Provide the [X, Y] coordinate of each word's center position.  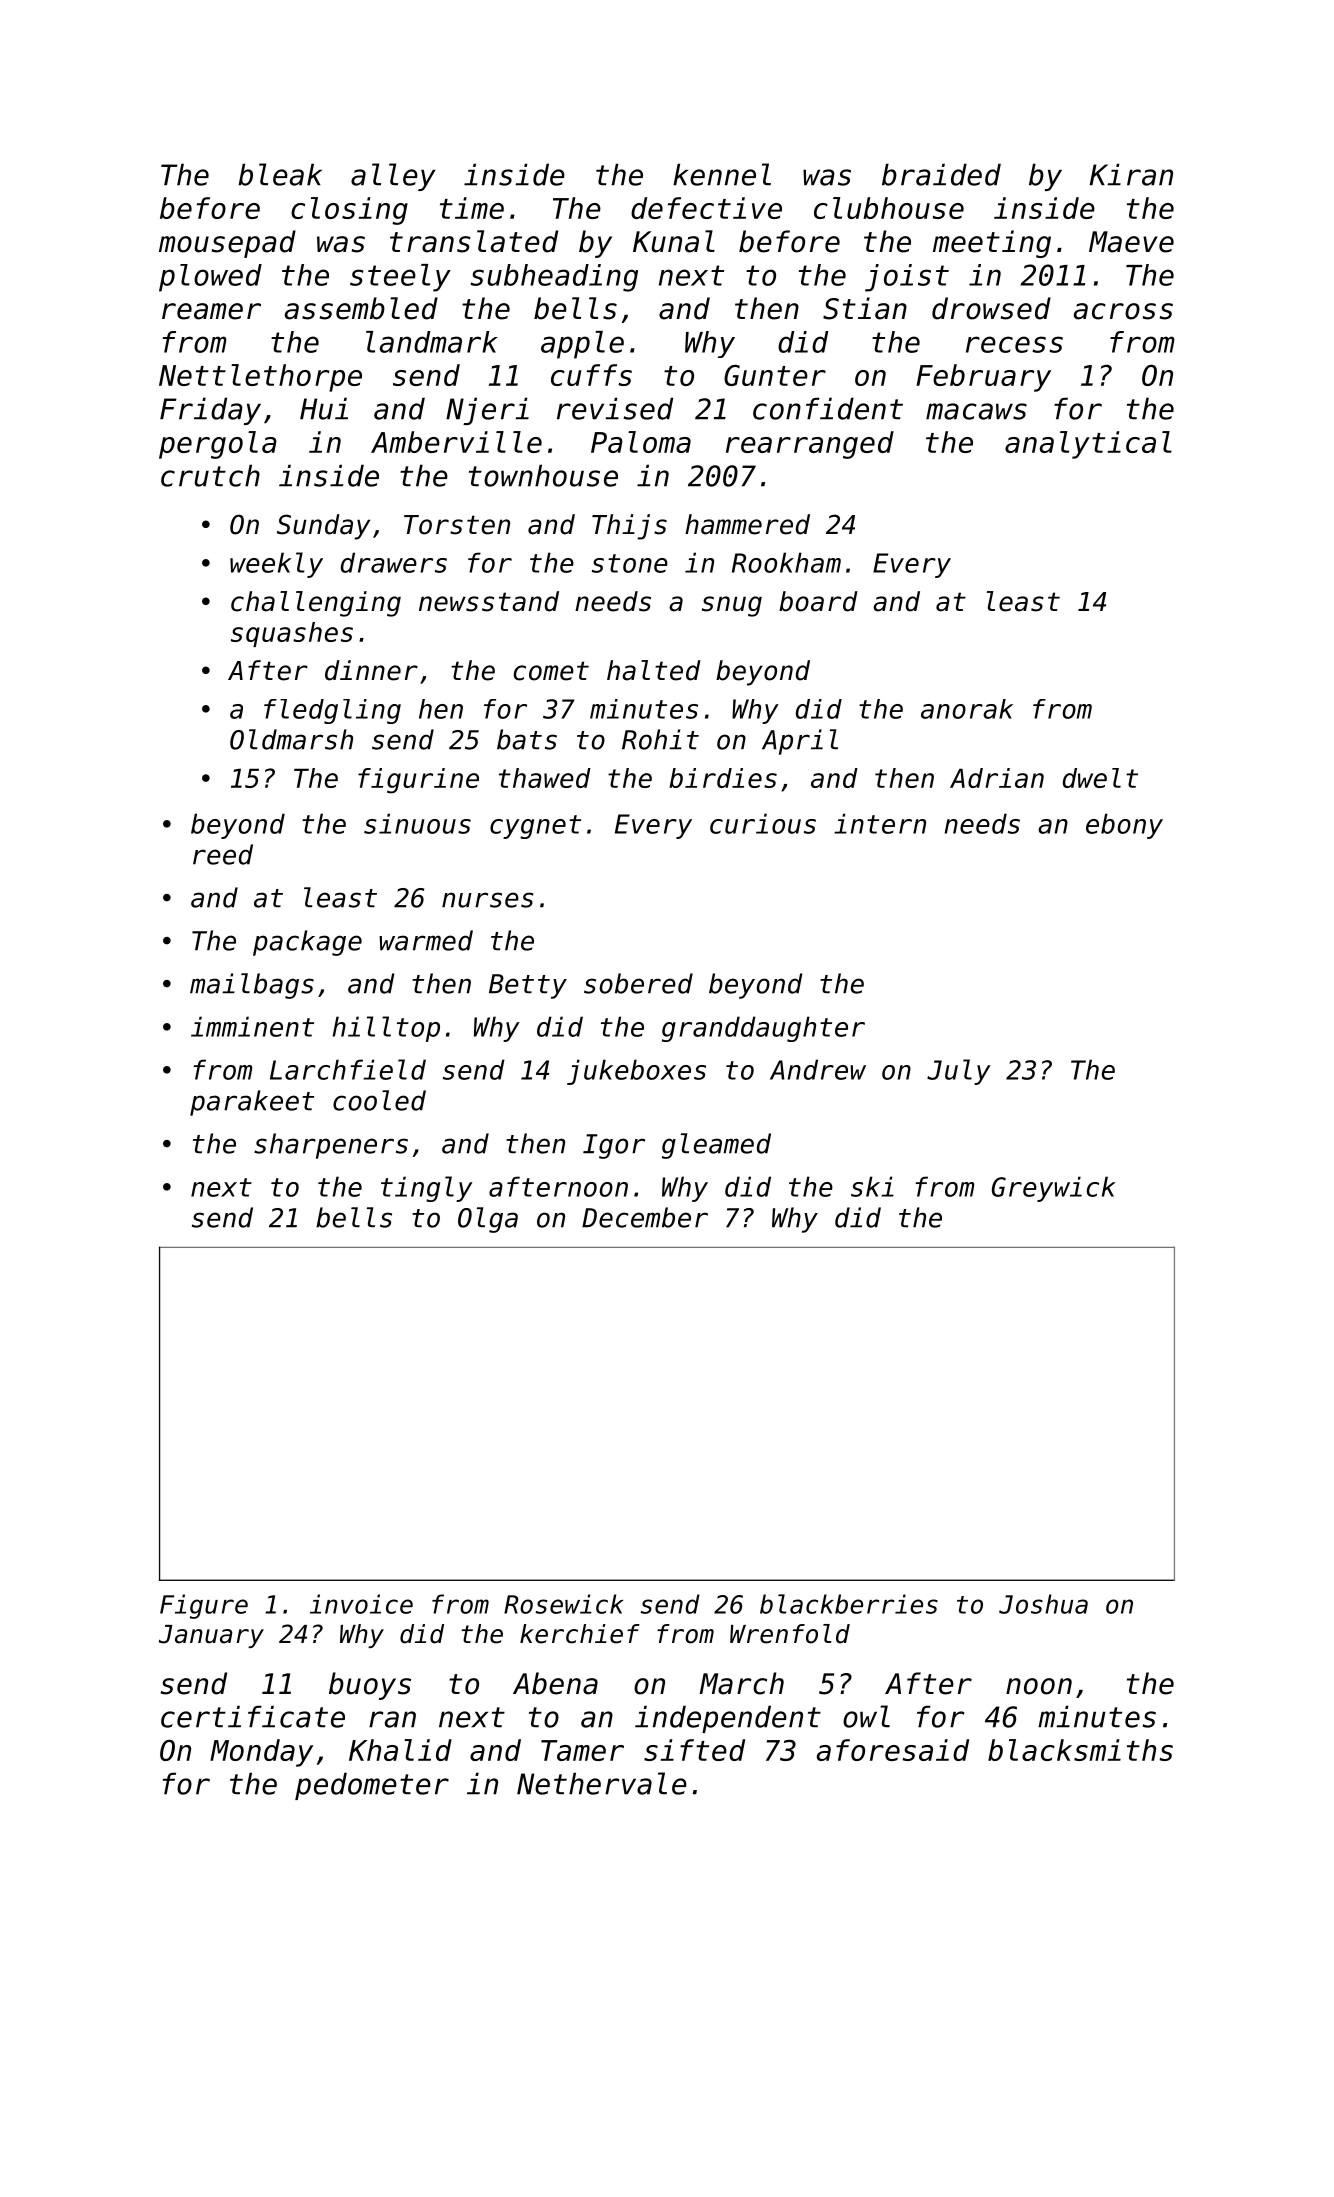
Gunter [775, 375]
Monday [261, 1753]
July [959, 1072]
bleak [280, 174]
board [818, 601]
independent [728, 1719]
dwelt [1100, 778]
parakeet [252, 1103]
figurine [418, 781]
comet [551, 671]
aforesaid [893, 1750]
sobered [638, 983]
